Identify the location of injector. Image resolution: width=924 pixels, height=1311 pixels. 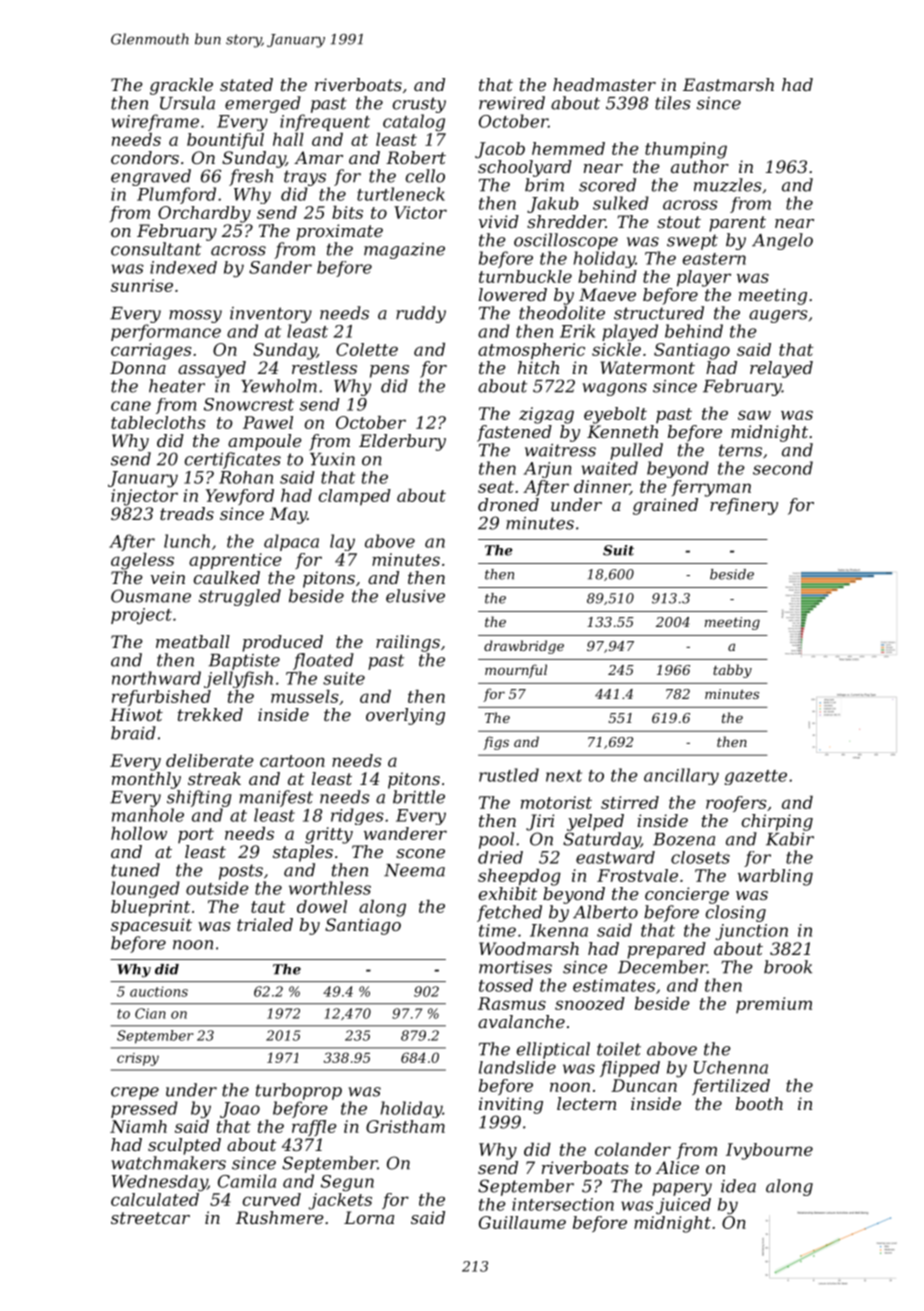
(144, 497).
